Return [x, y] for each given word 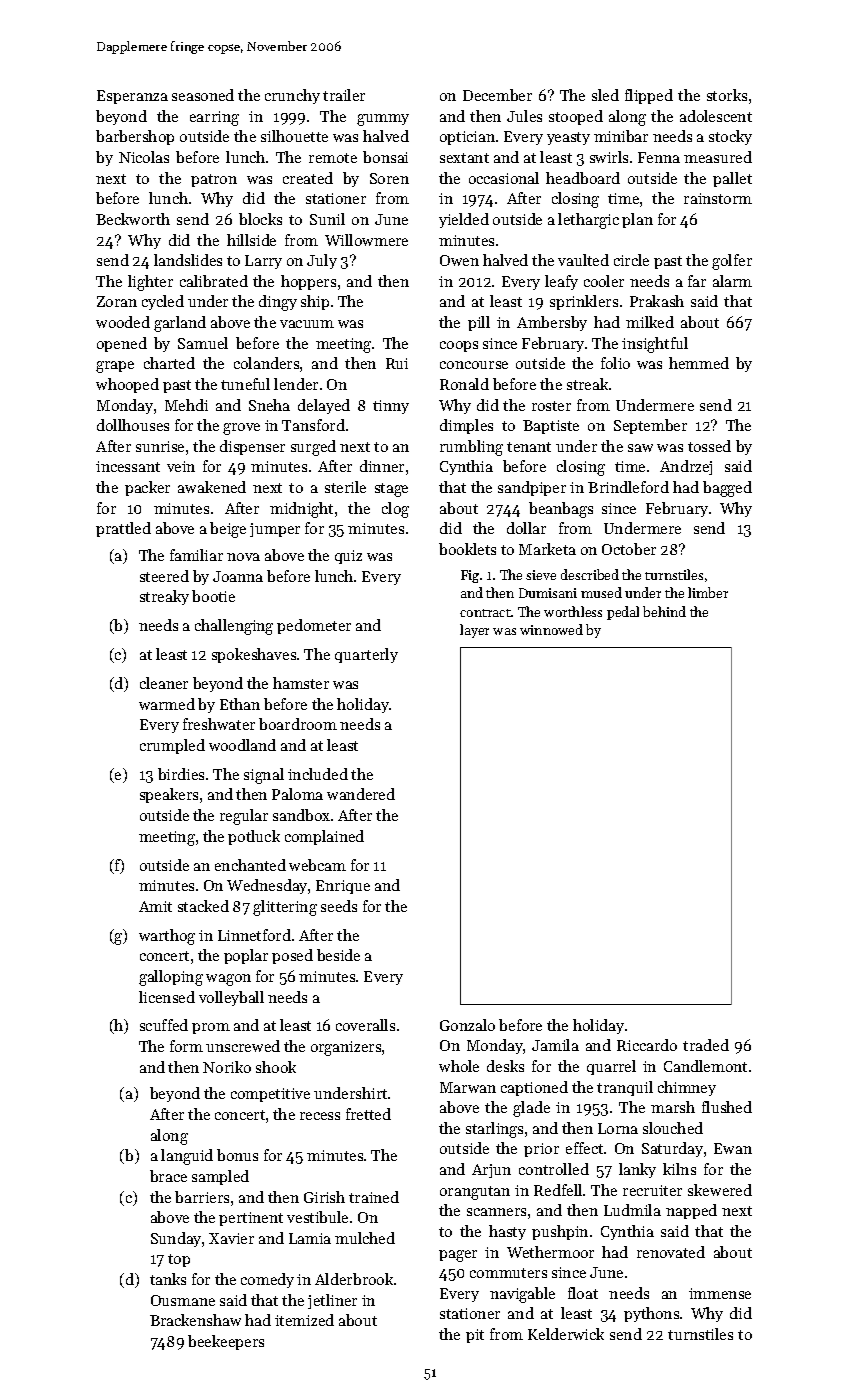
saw [640, 448]
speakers [169, 795]
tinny [391, 407]
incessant [128, 466]
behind [664, 611]
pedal [623, 613]
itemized [304, 1320]
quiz [348, 557]
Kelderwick [566, 1334]
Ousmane [183, 1300]
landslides [188, 260]
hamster [301, 683]
